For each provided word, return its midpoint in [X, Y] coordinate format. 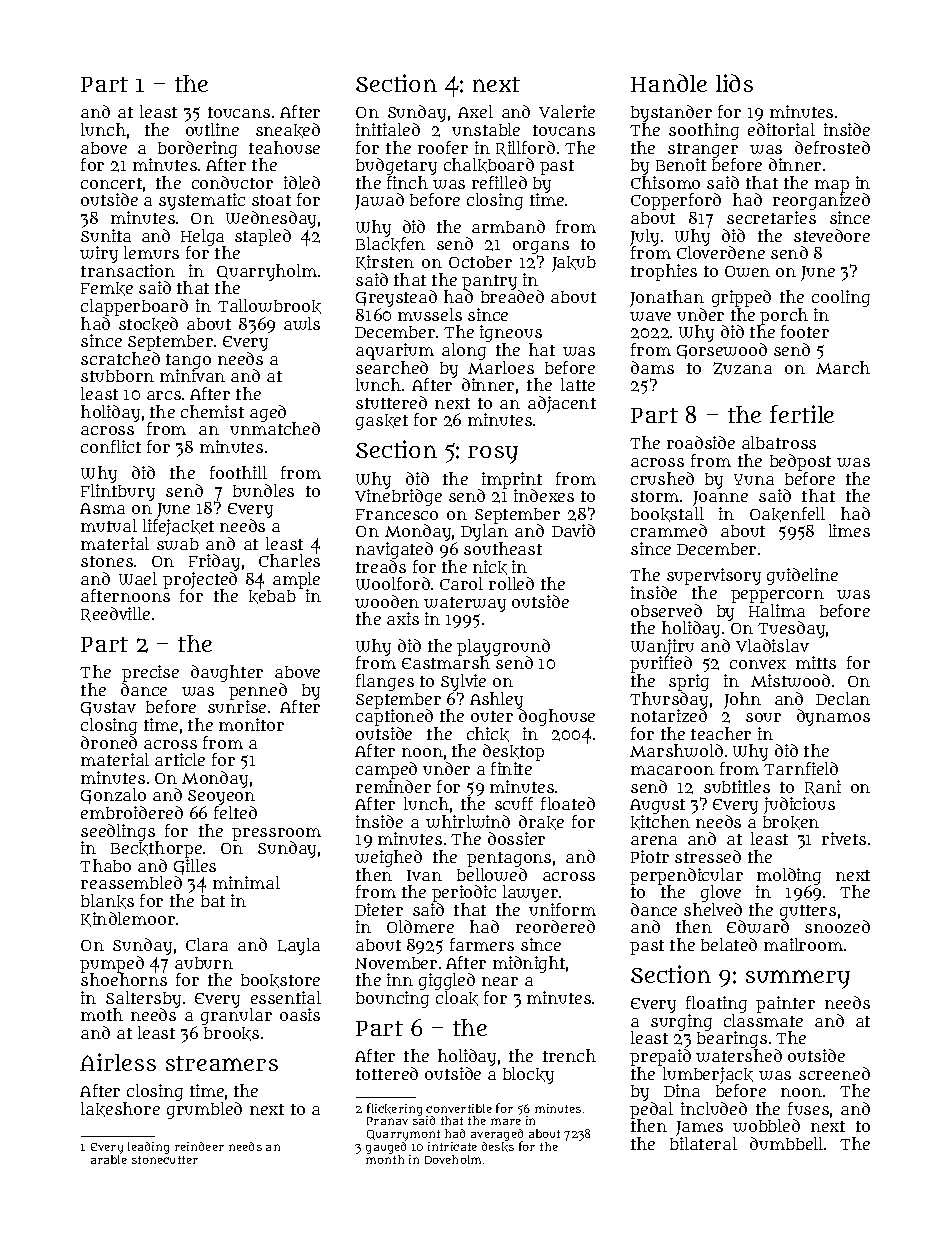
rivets [844, 838]
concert [111, 183]
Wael [138, 578]
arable [109, 1159]
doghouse [557, 718]
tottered [387, 1073]
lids [734, 83]
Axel [475, 111]
